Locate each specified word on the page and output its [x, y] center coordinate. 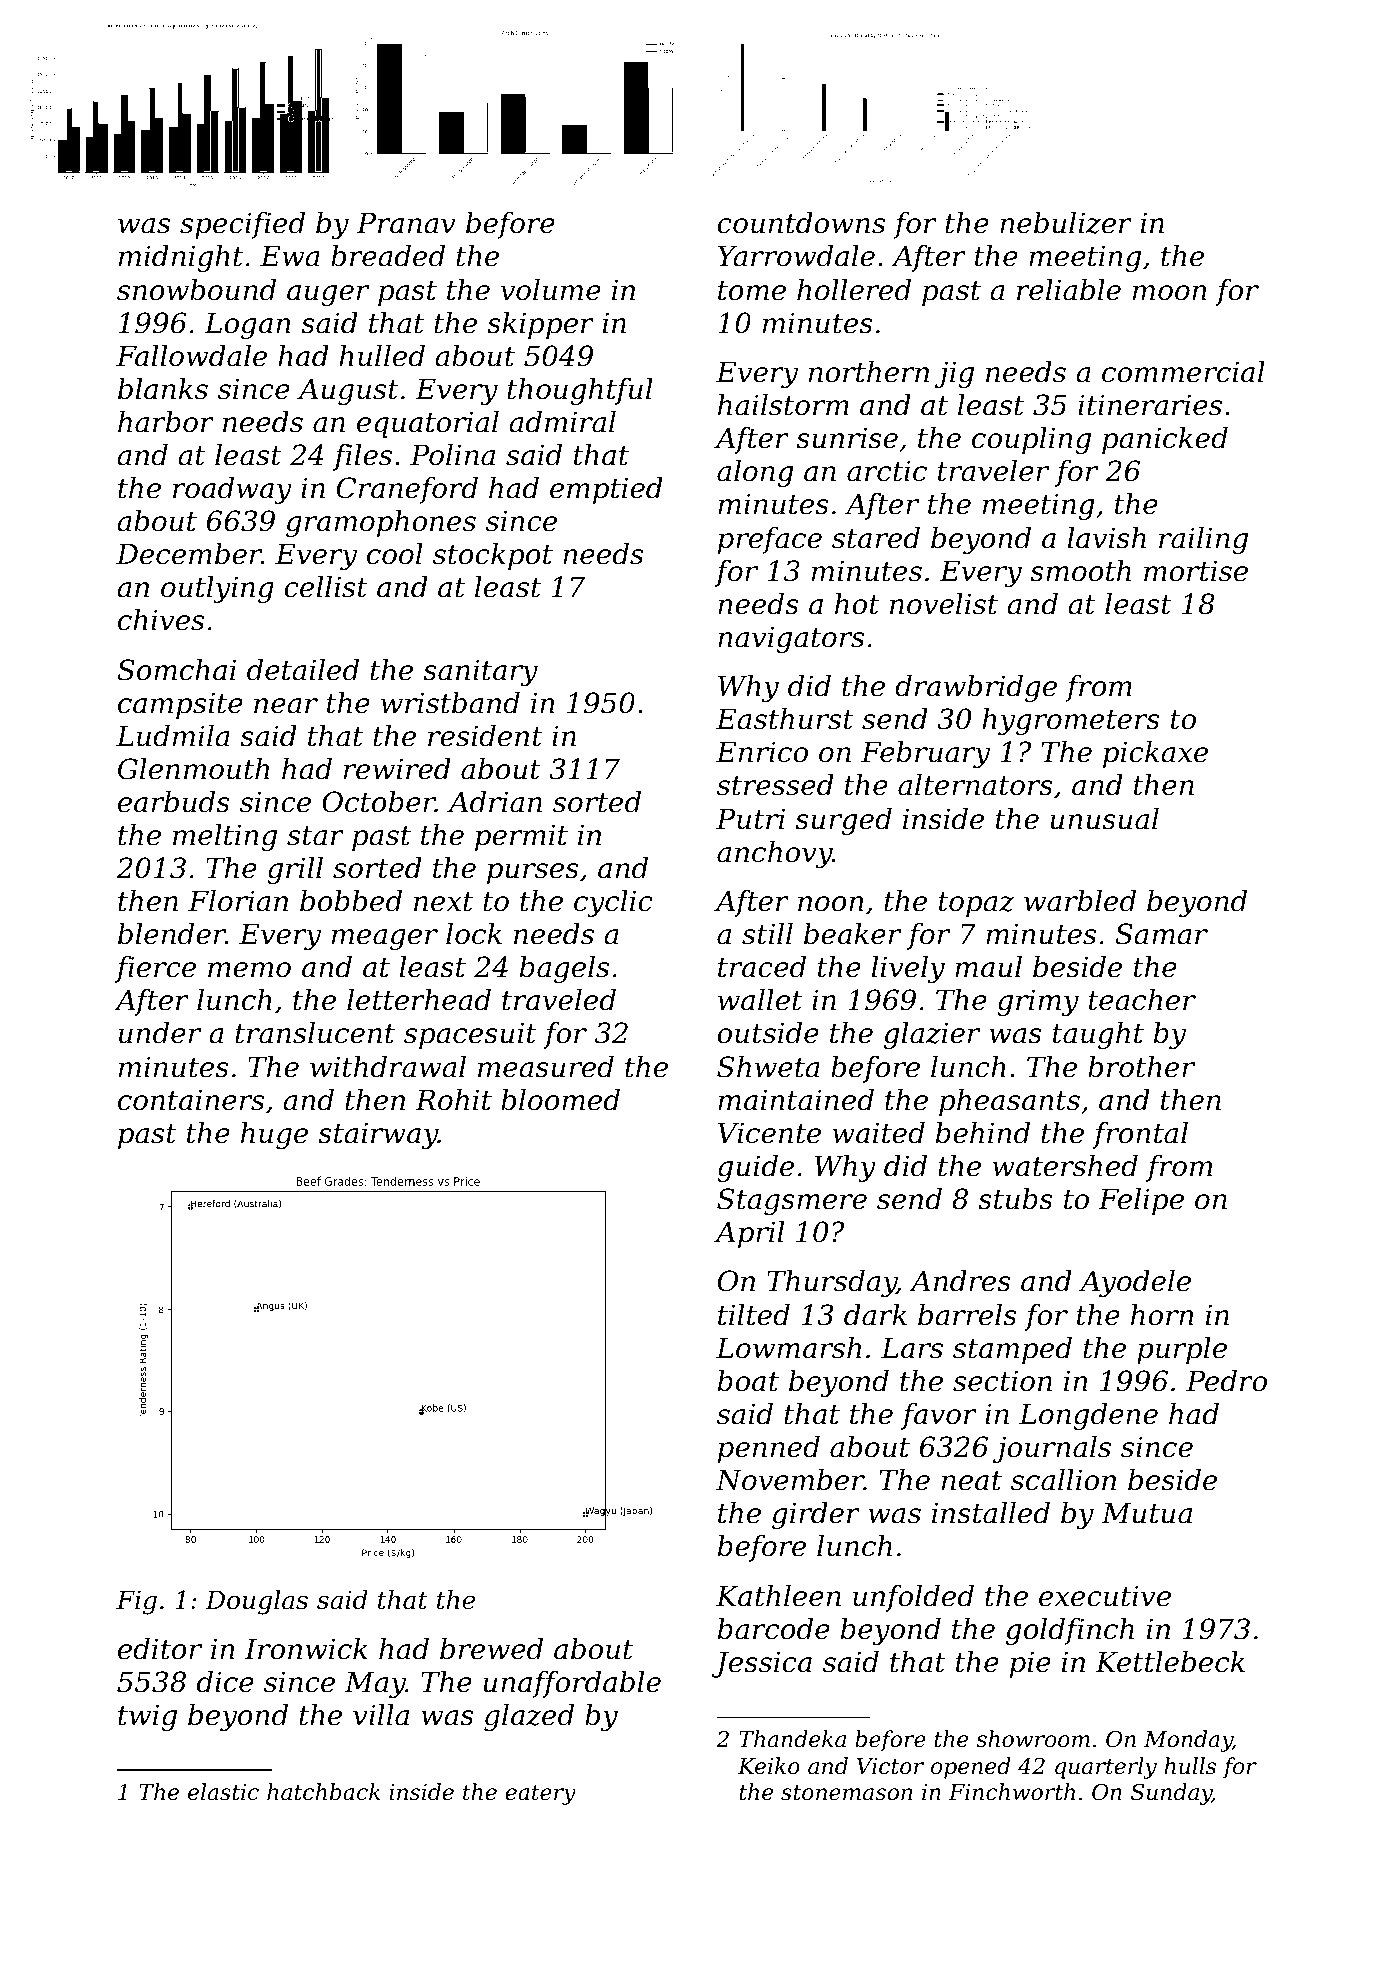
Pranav [406, 223]
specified [242, 225]
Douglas [256, 1602]
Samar [1161, 934]
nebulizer [1066, 223]
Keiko [769, 1766]
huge [274, 1135]
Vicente [769, 1133]
